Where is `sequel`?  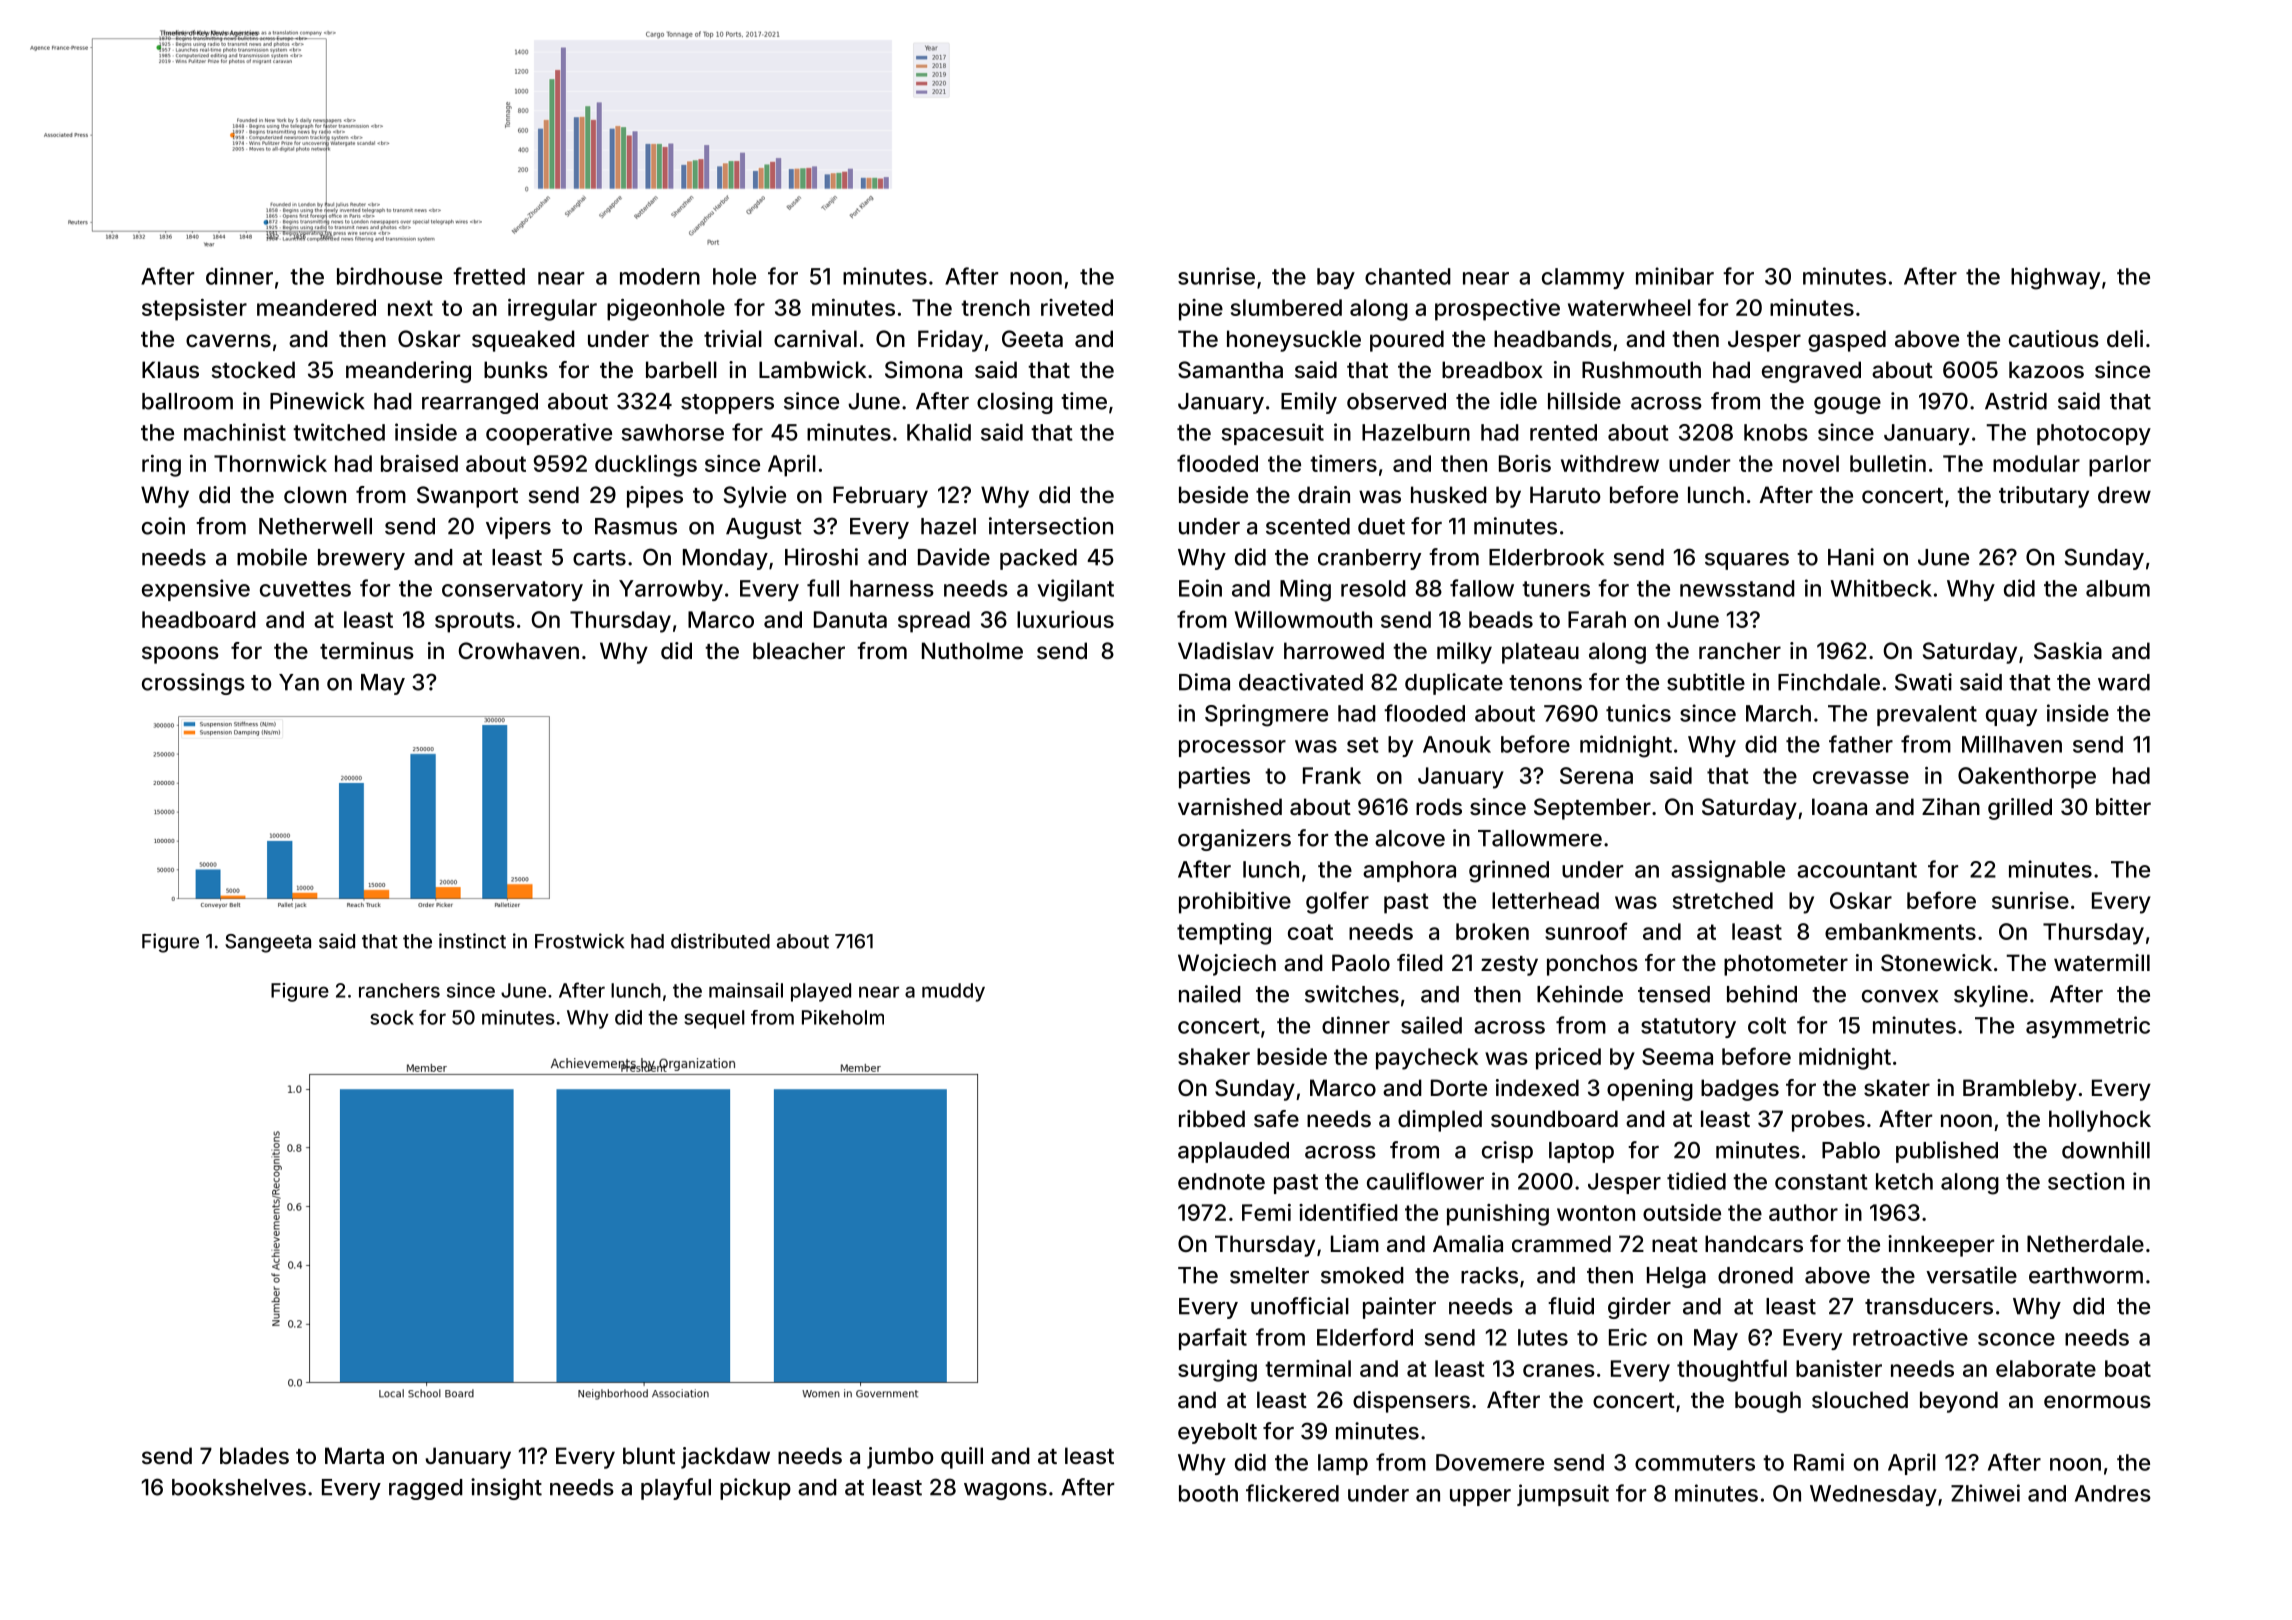 sequel is located at coordinates (714, 1019).
